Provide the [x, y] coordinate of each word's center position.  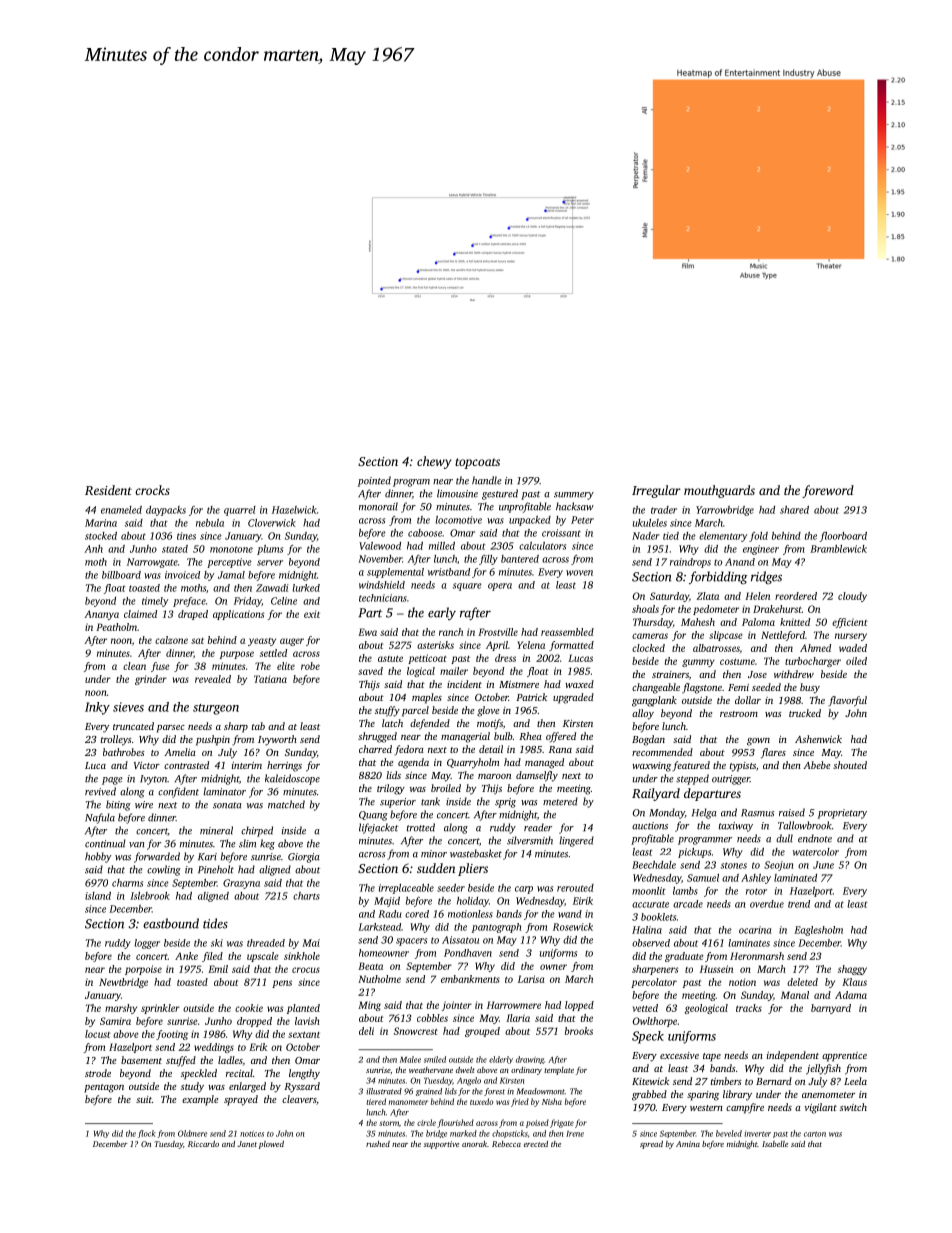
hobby [98, 857]
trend [799, 904]
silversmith [530, 840]
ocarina [755, 930]
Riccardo [203, 1144]
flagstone [702, 688]
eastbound [171, 923]
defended [430, 724]
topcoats [477, 463]
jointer [457, 1006]
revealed [213, 679]
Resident [108, 490]
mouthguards [719, 491]
